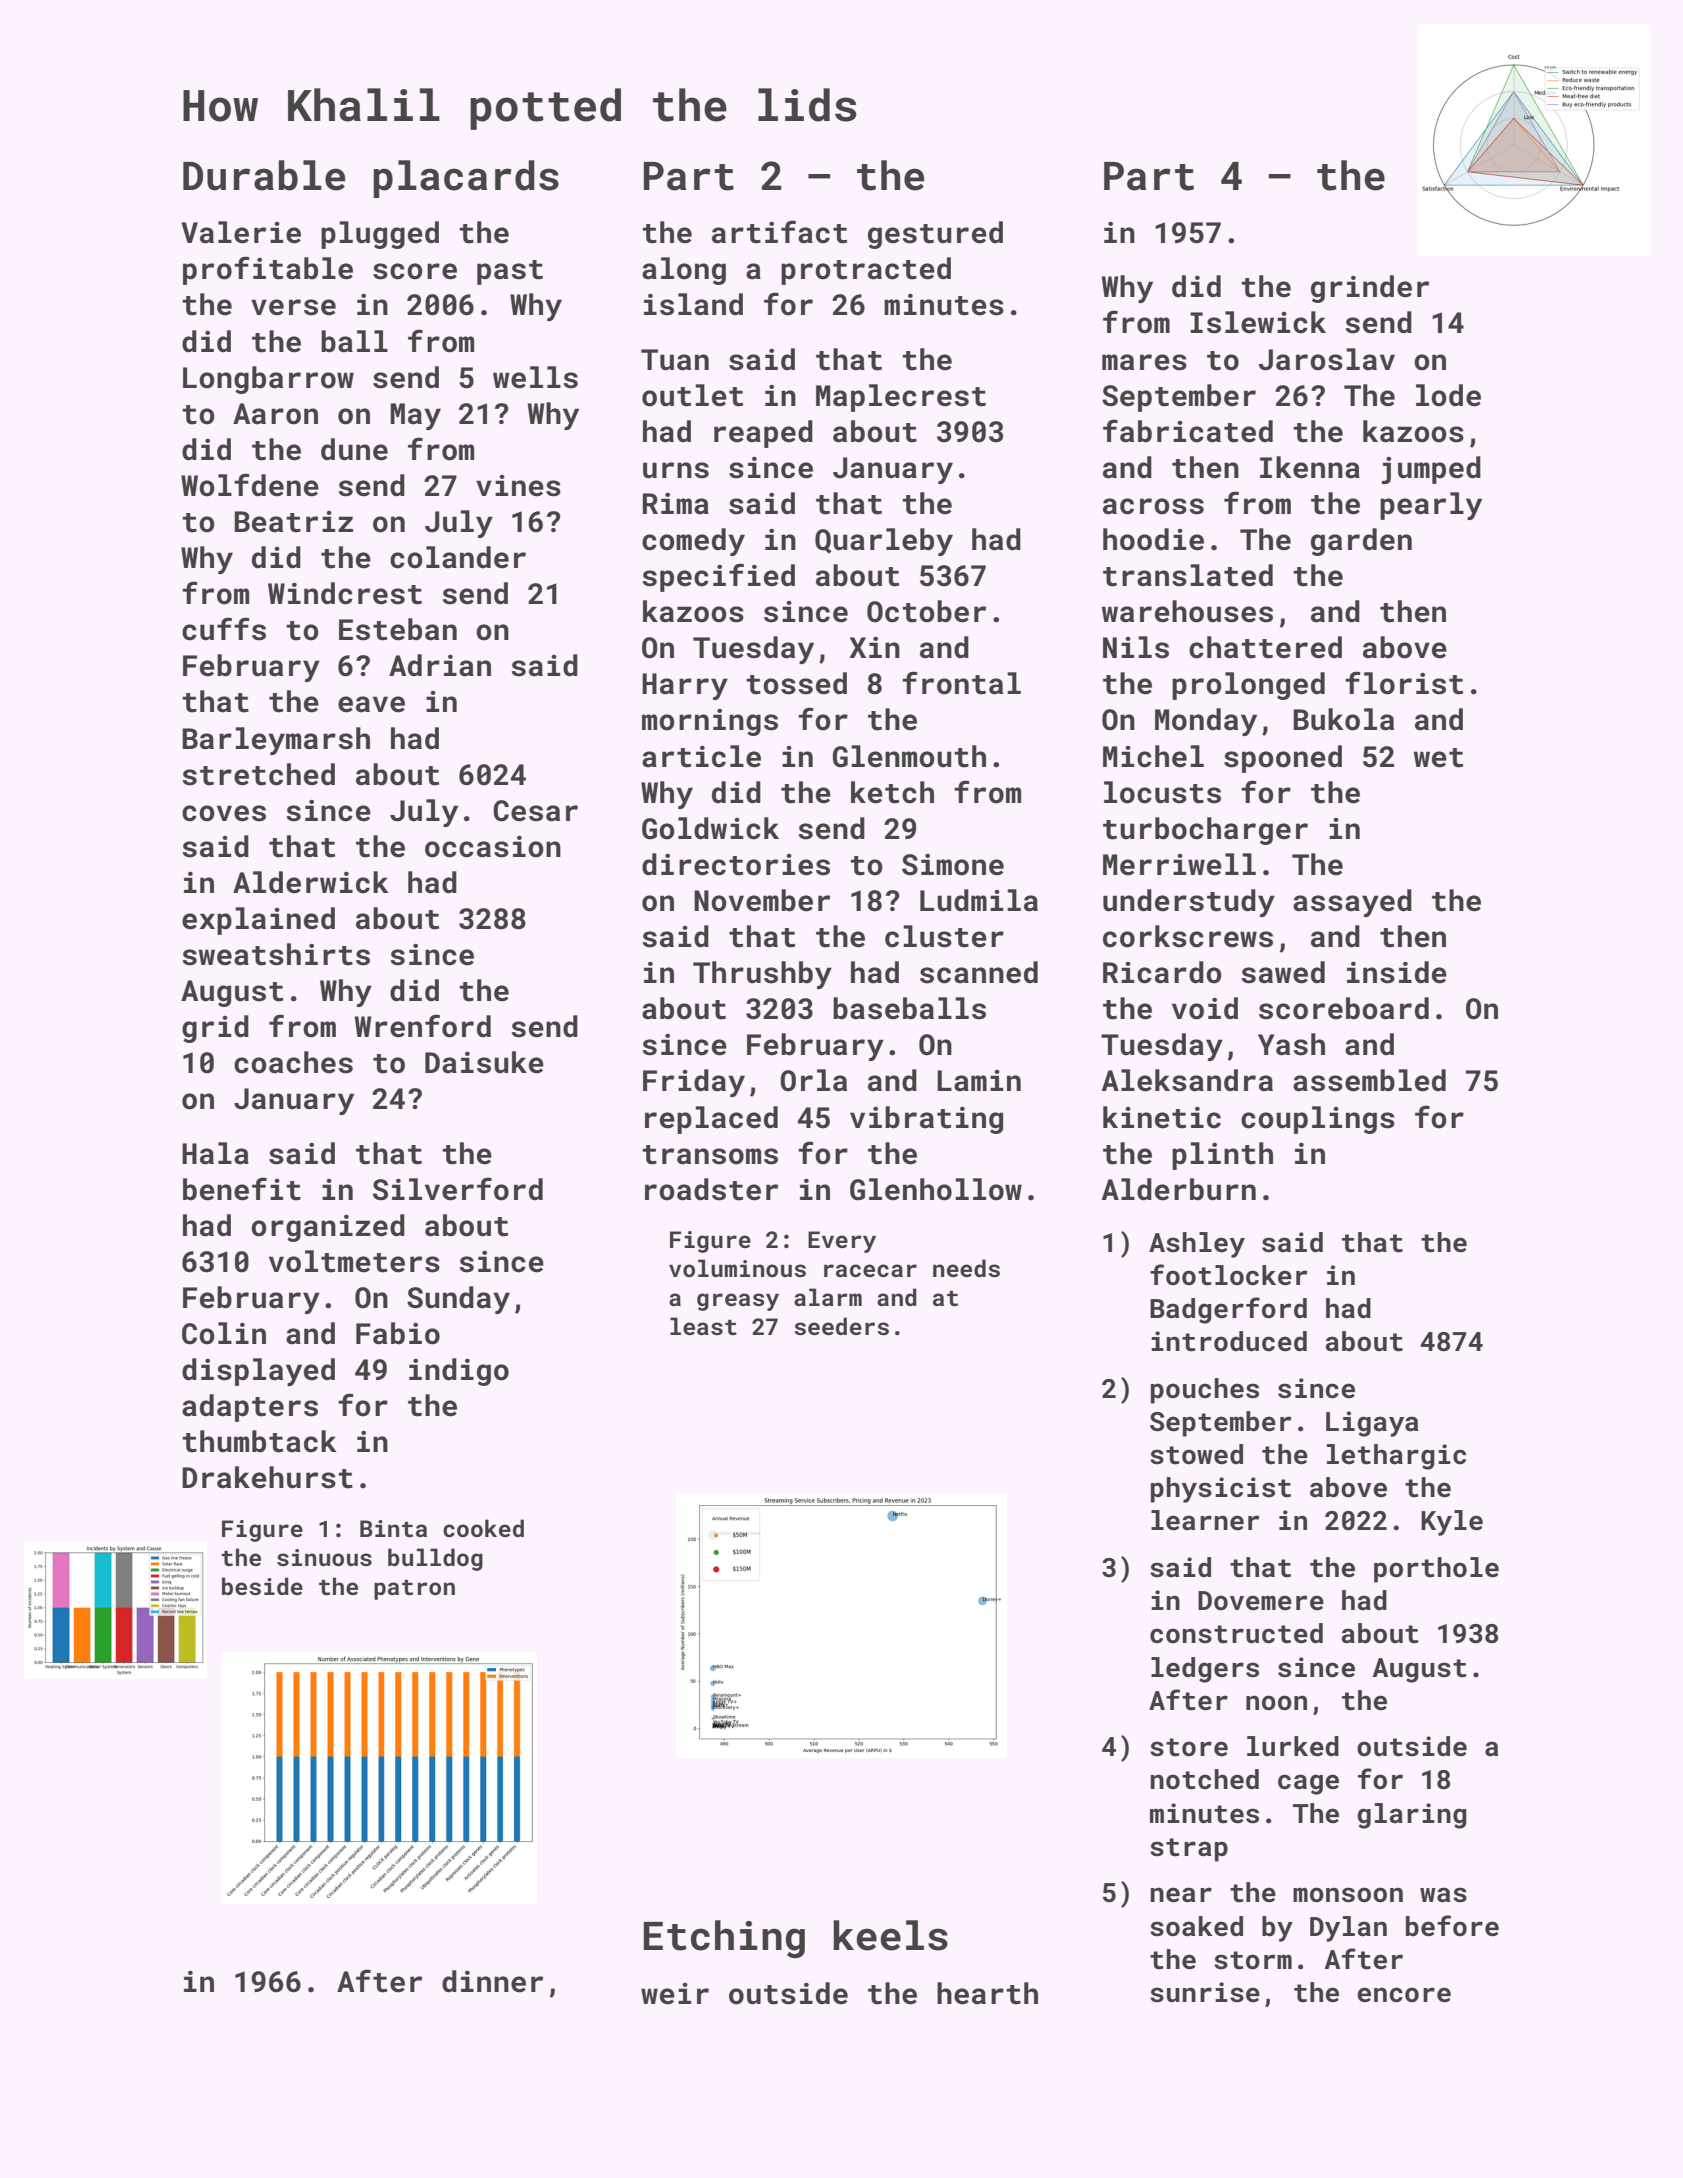 Image resolution: width=1683 pixels, height=2178 pixels. I want to click on coves, so click(224, 813).
